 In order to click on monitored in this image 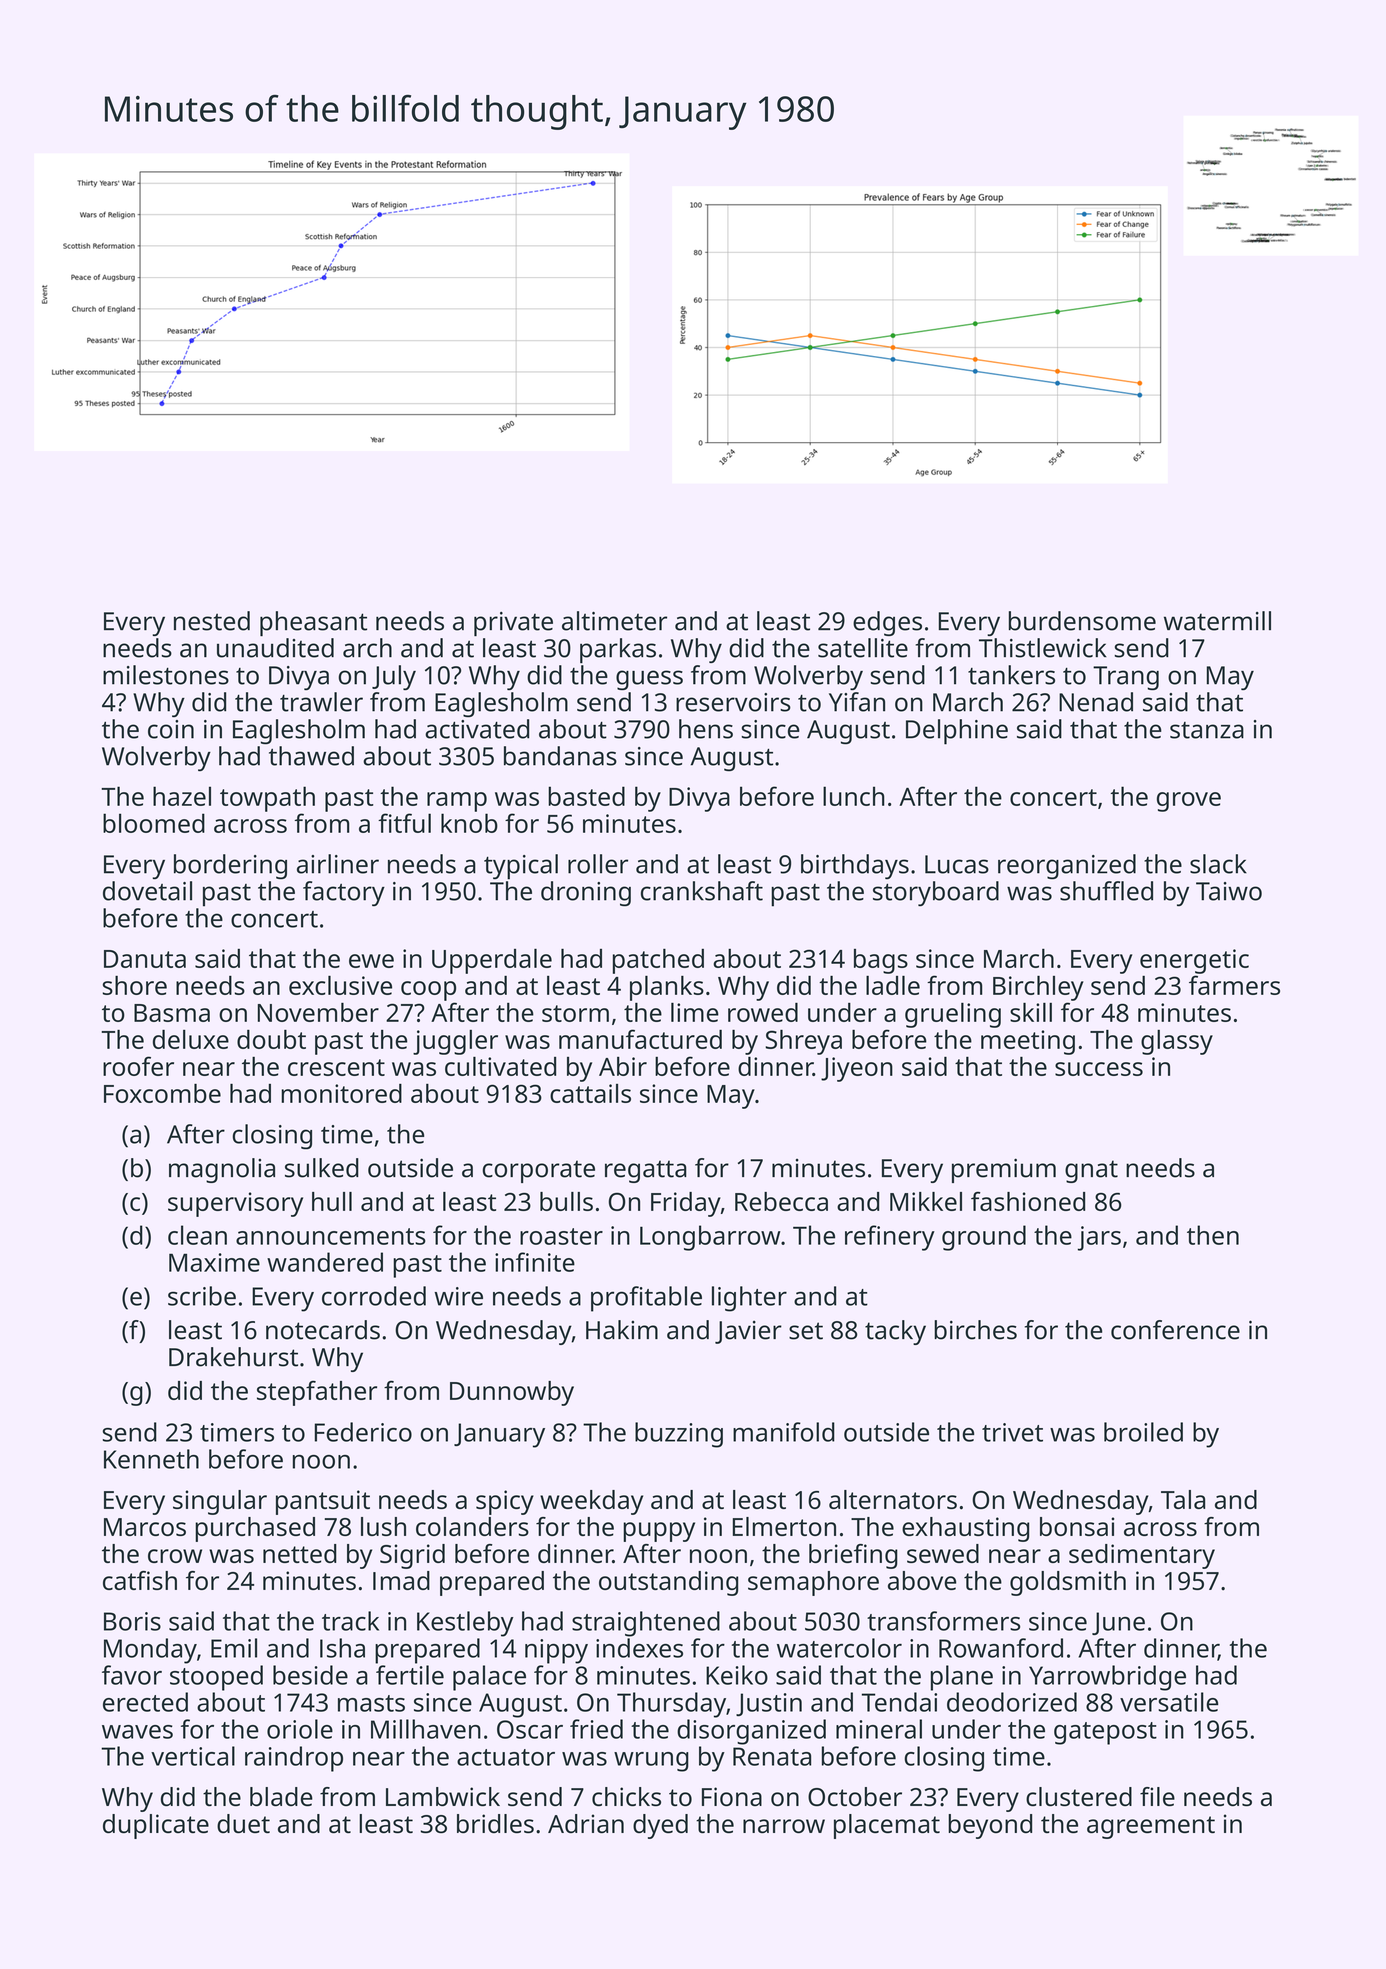, I will do `click(341, 1093)`.
